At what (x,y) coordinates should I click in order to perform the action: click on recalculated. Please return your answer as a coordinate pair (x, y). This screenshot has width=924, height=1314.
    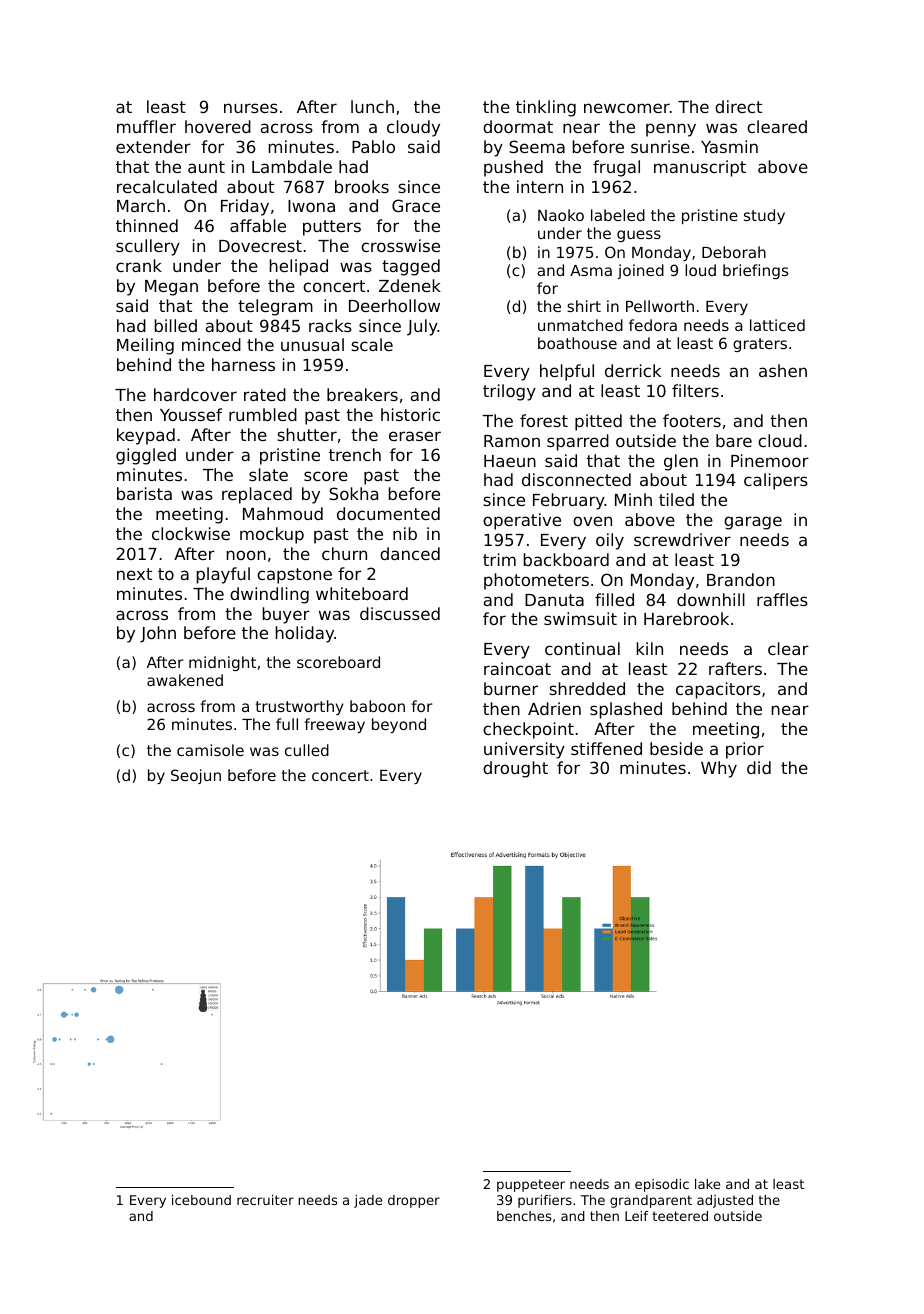
    Looking at the image, I should click on (167, 186).
